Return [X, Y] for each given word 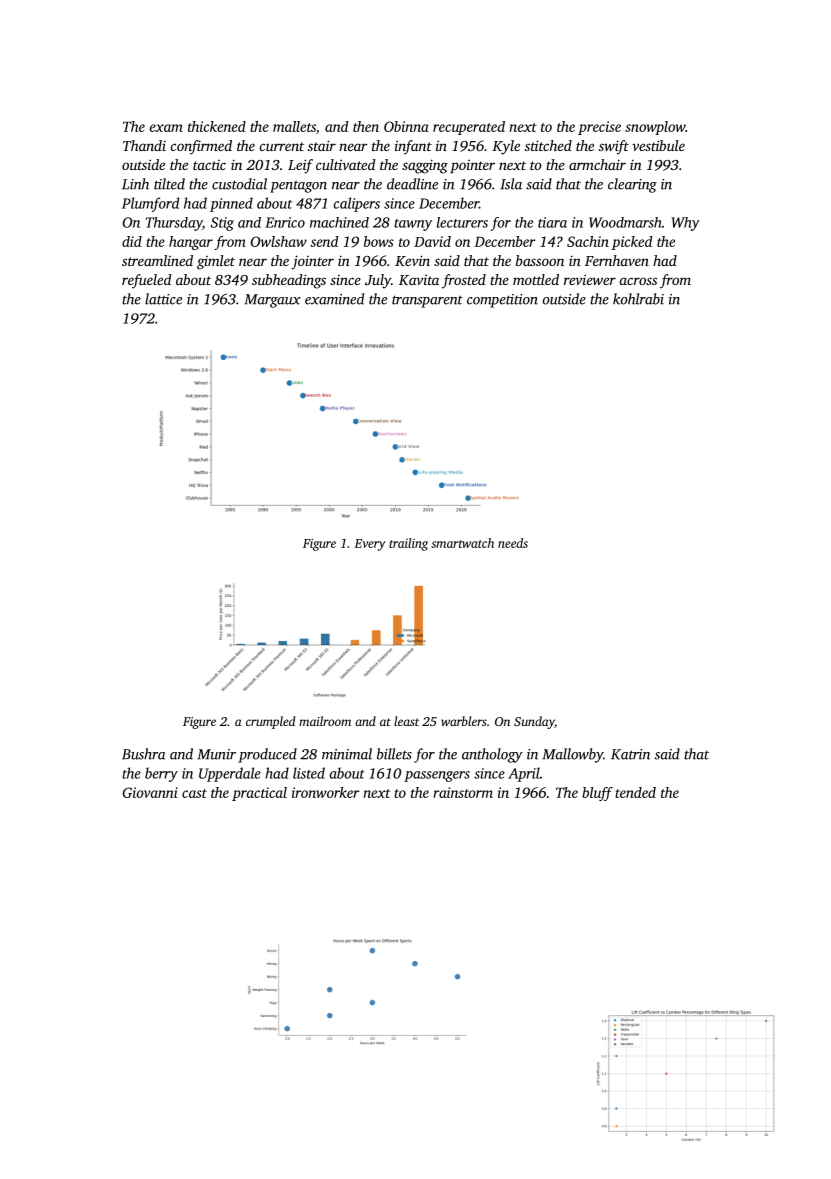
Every [370, 545]
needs [513, 543]
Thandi [144, 145]
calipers [357, 204]
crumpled [270, 722]
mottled [536, 279]
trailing [408, 544]
